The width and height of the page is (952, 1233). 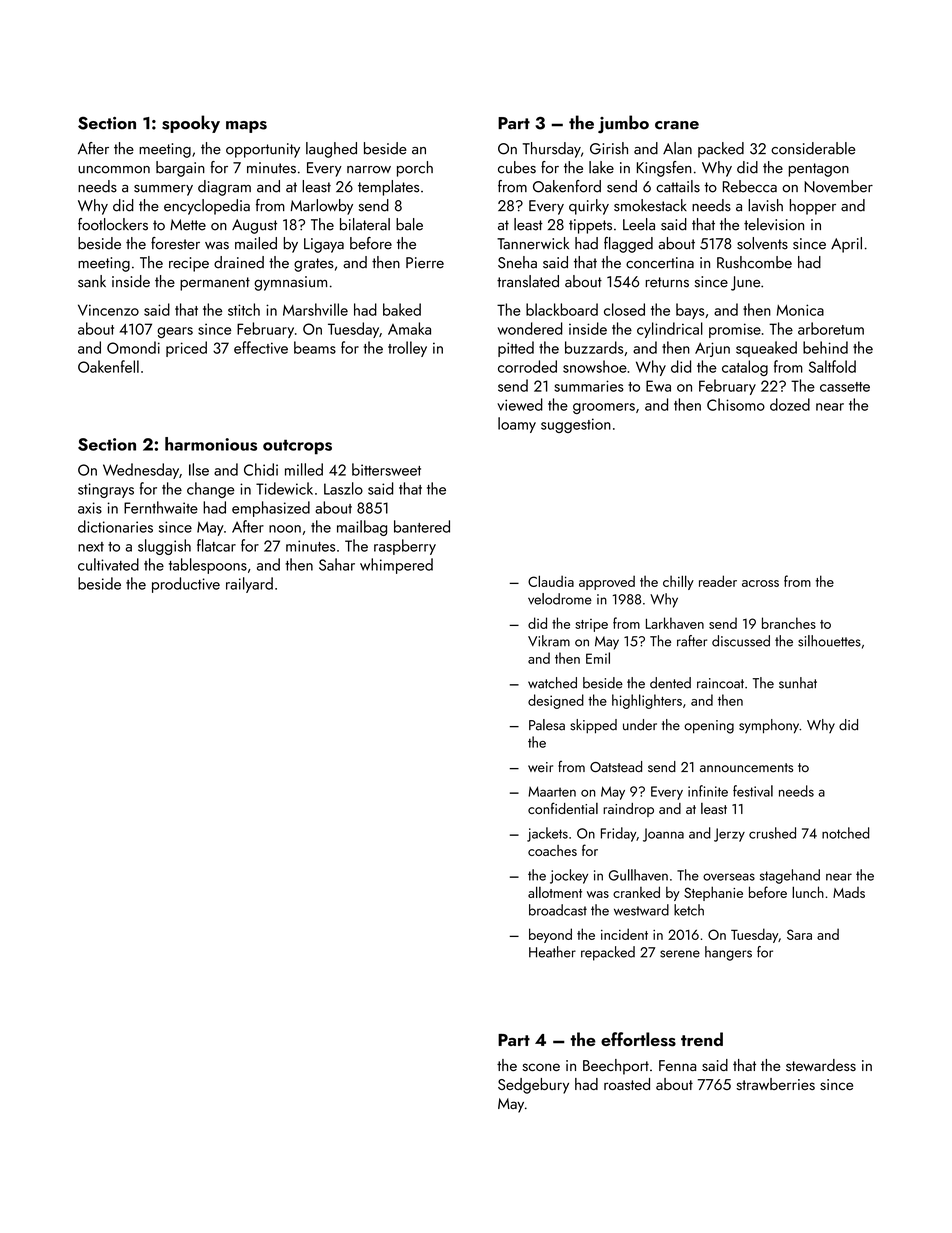 I want to click on Chisomo, so click(x=736, y=404).
